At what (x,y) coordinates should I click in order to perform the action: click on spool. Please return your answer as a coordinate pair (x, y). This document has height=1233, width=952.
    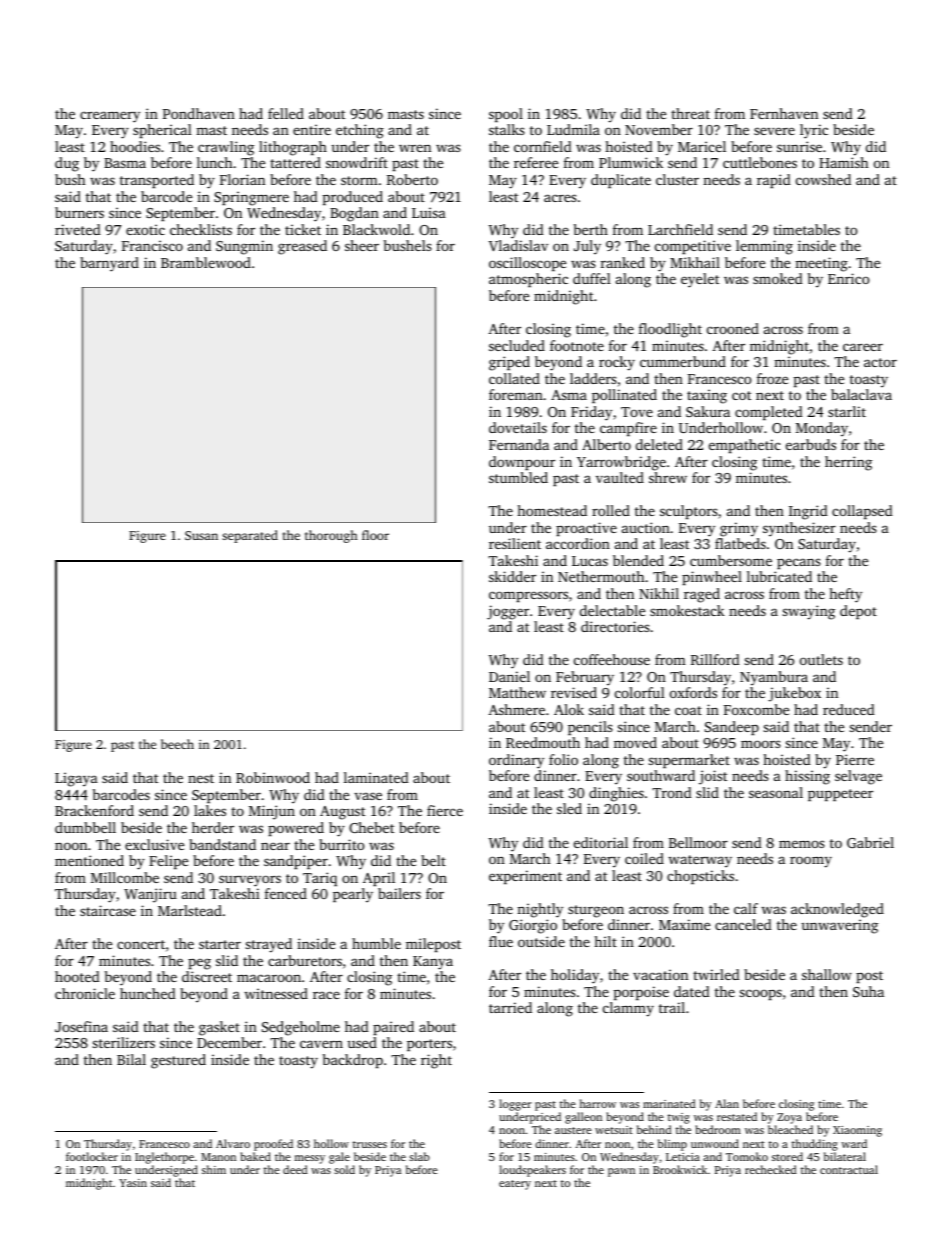
    Looking at the image, I should click on (506, 115).
